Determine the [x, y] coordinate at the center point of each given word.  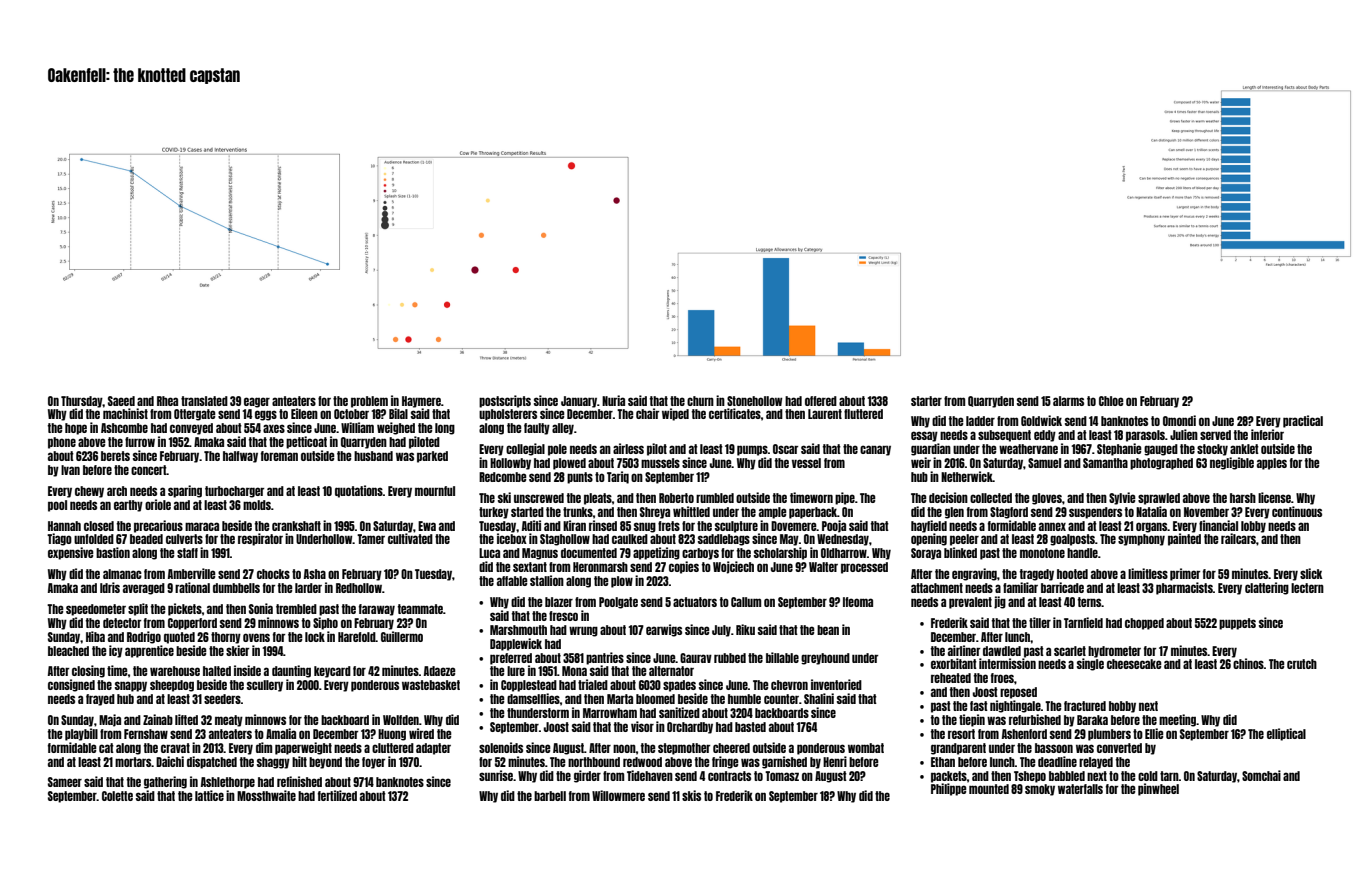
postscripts [505, 401]
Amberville [192, 573]
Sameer [65, 782]
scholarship [780, 553]
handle [1082, 553]
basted [750, 727]
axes [274, 428]
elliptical [1286, 734]
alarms [1068, 401]
